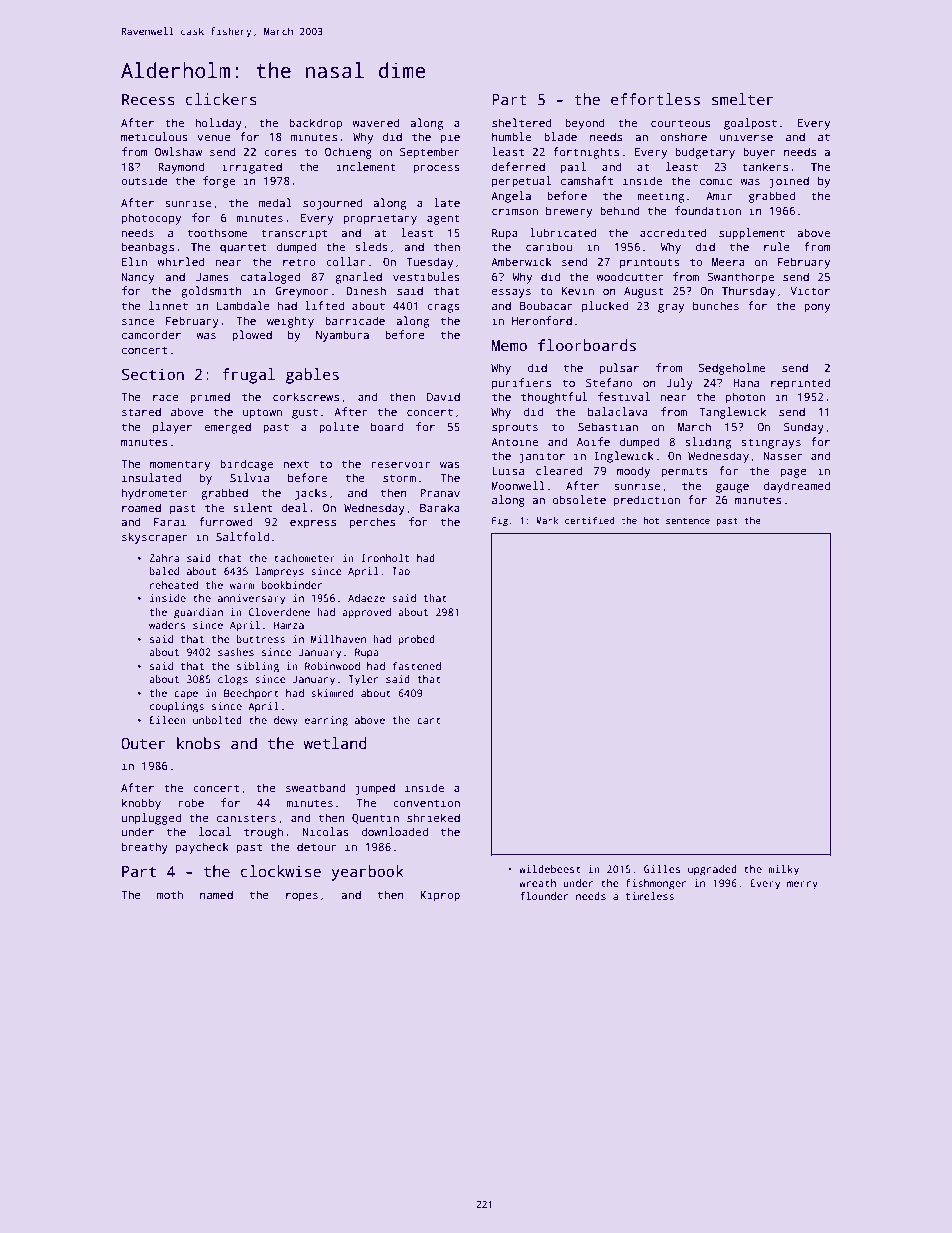  Describe the element at coordinates (243, 305) in the page. I see `Lambdale` at that location.
